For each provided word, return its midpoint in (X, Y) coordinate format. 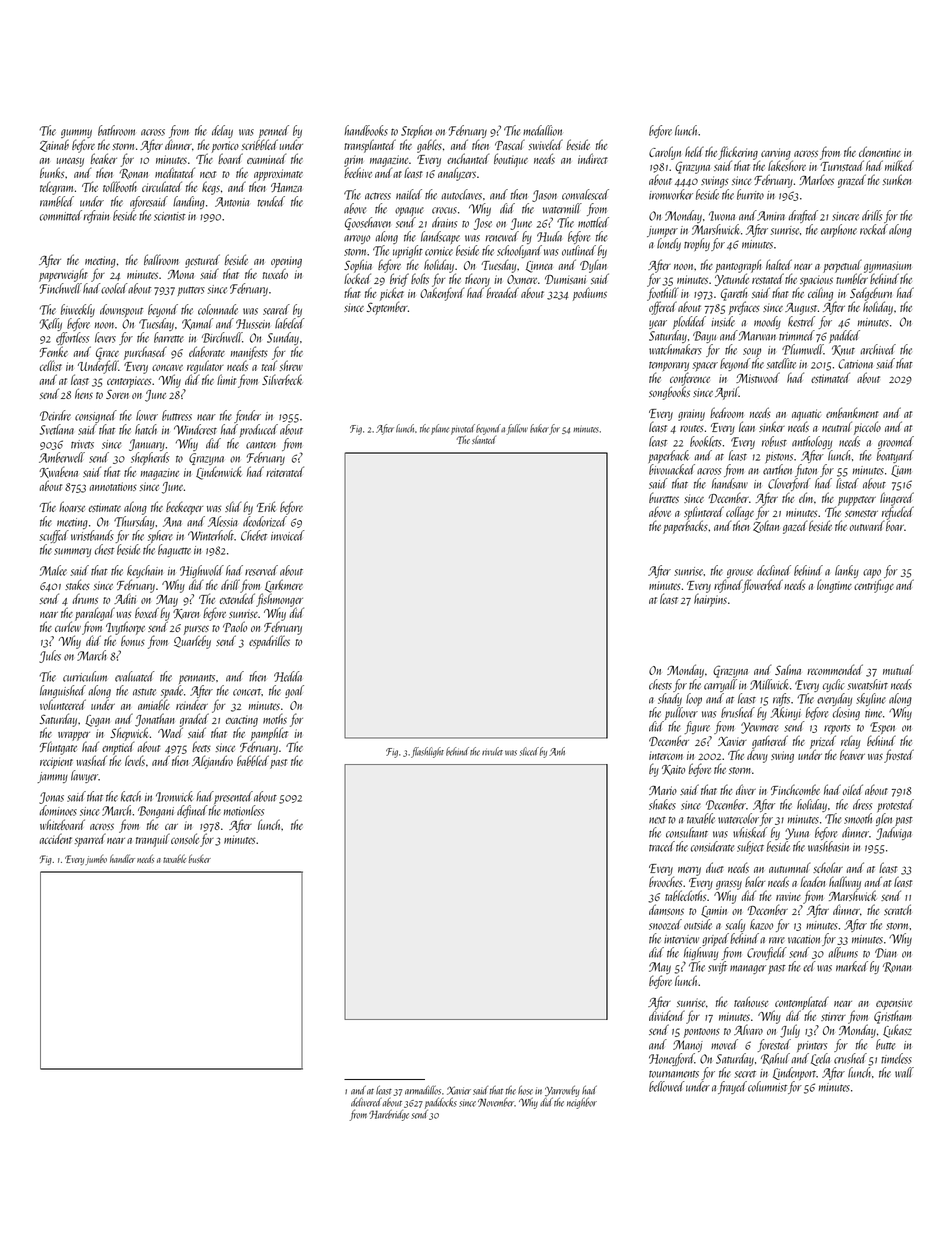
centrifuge (874, 586)
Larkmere (284, 586)
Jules (50, 656)
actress (378, 196)
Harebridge (389, 1115)
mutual (898, 669)
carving (776, 154)
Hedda (288, 676)
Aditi (125, 598)
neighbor (582, 1103)
